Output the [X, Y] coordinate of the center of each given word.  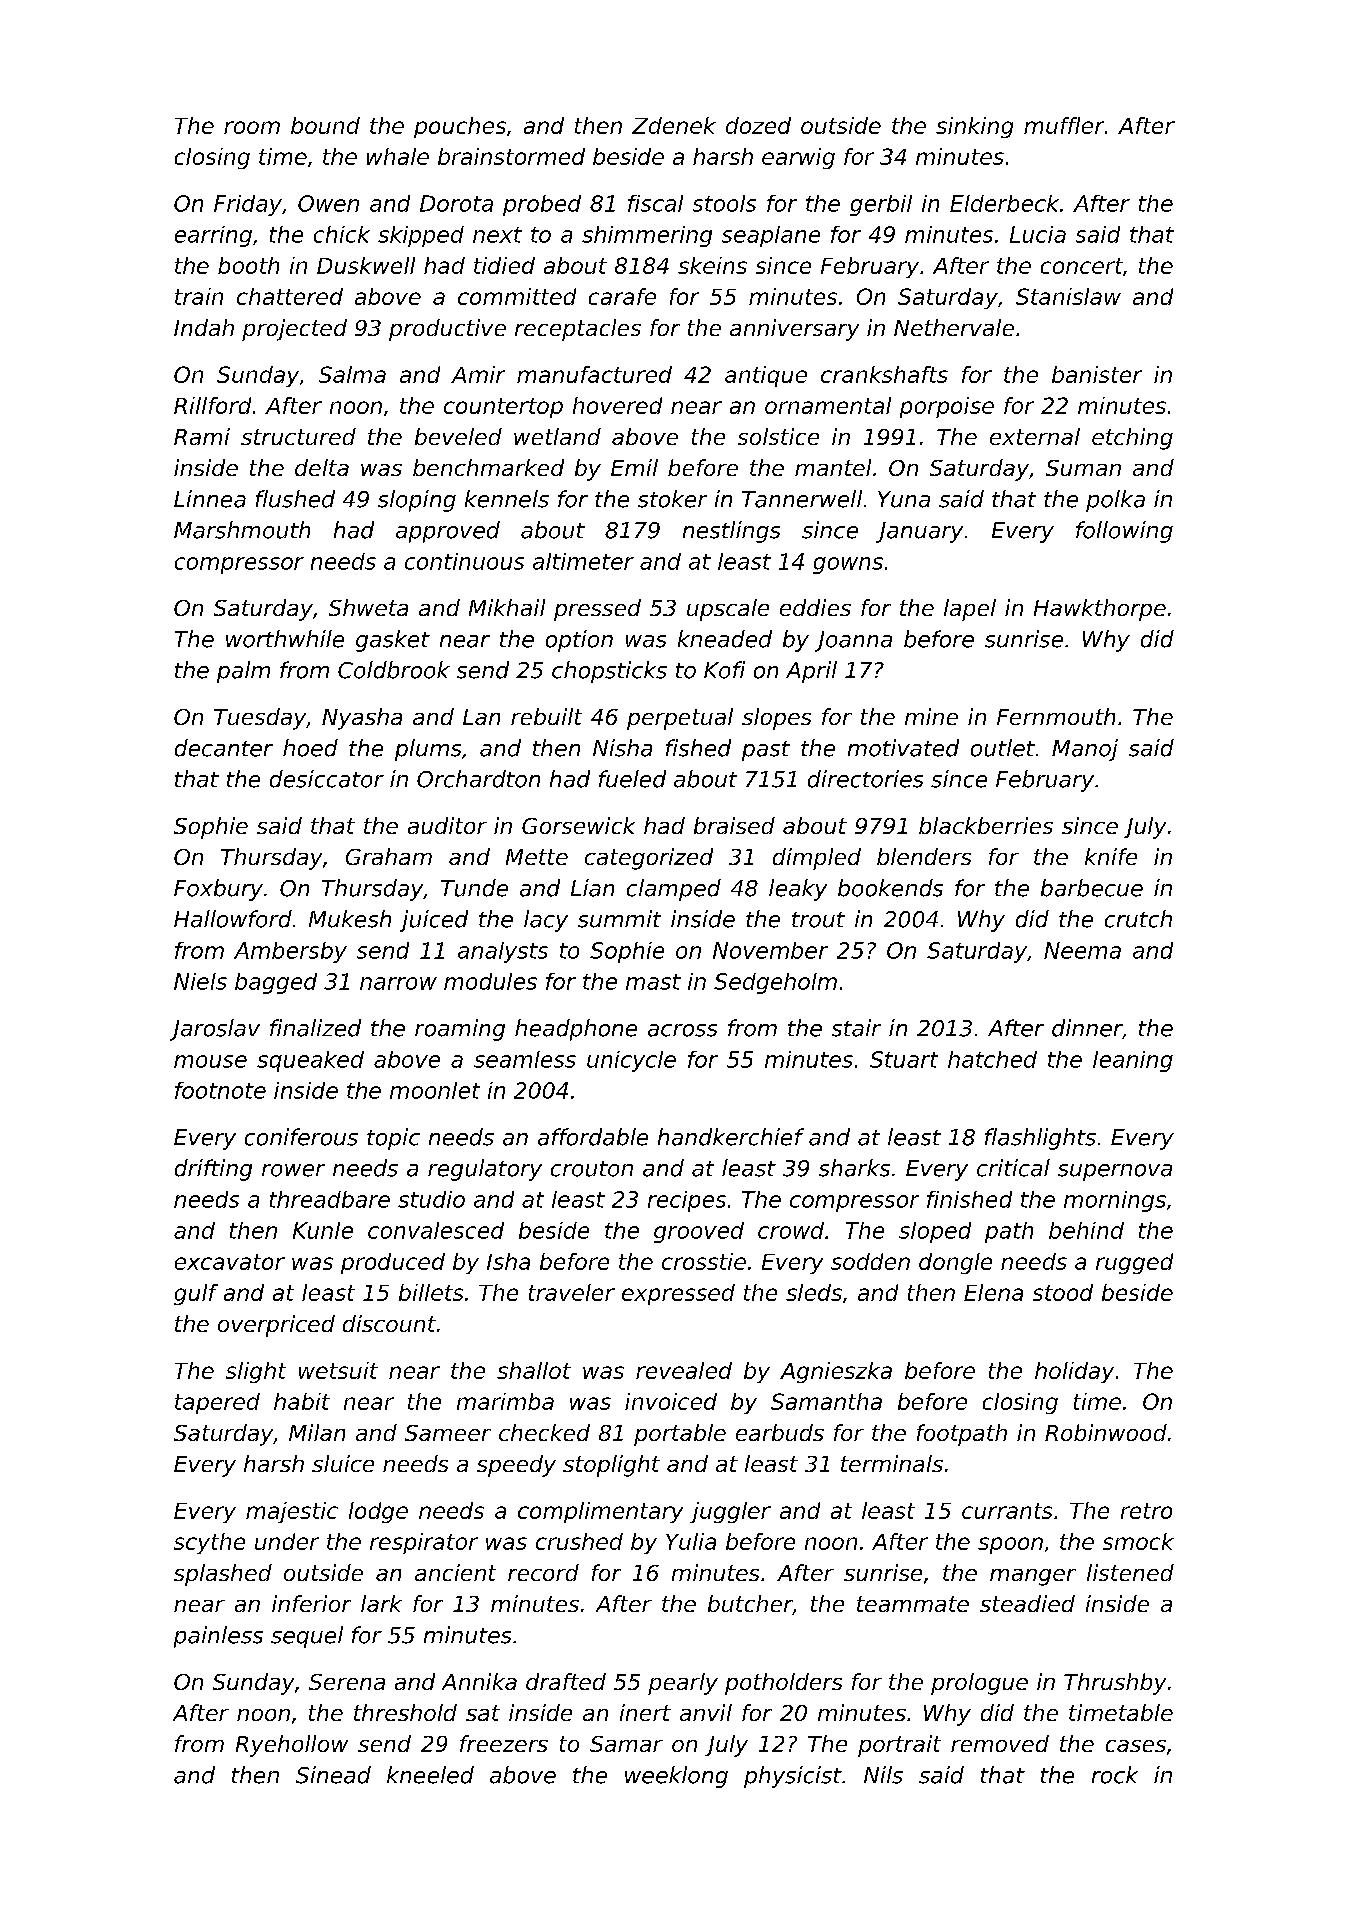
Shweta [368, 607]
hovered [617, 405]
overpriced [276, 1326]
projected [294, 330]
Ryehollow [292, 1746]
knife [1111, 856]
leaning [1133, 1061]
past [766, 751]
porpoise [947, 407]
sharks [854, 1168]
